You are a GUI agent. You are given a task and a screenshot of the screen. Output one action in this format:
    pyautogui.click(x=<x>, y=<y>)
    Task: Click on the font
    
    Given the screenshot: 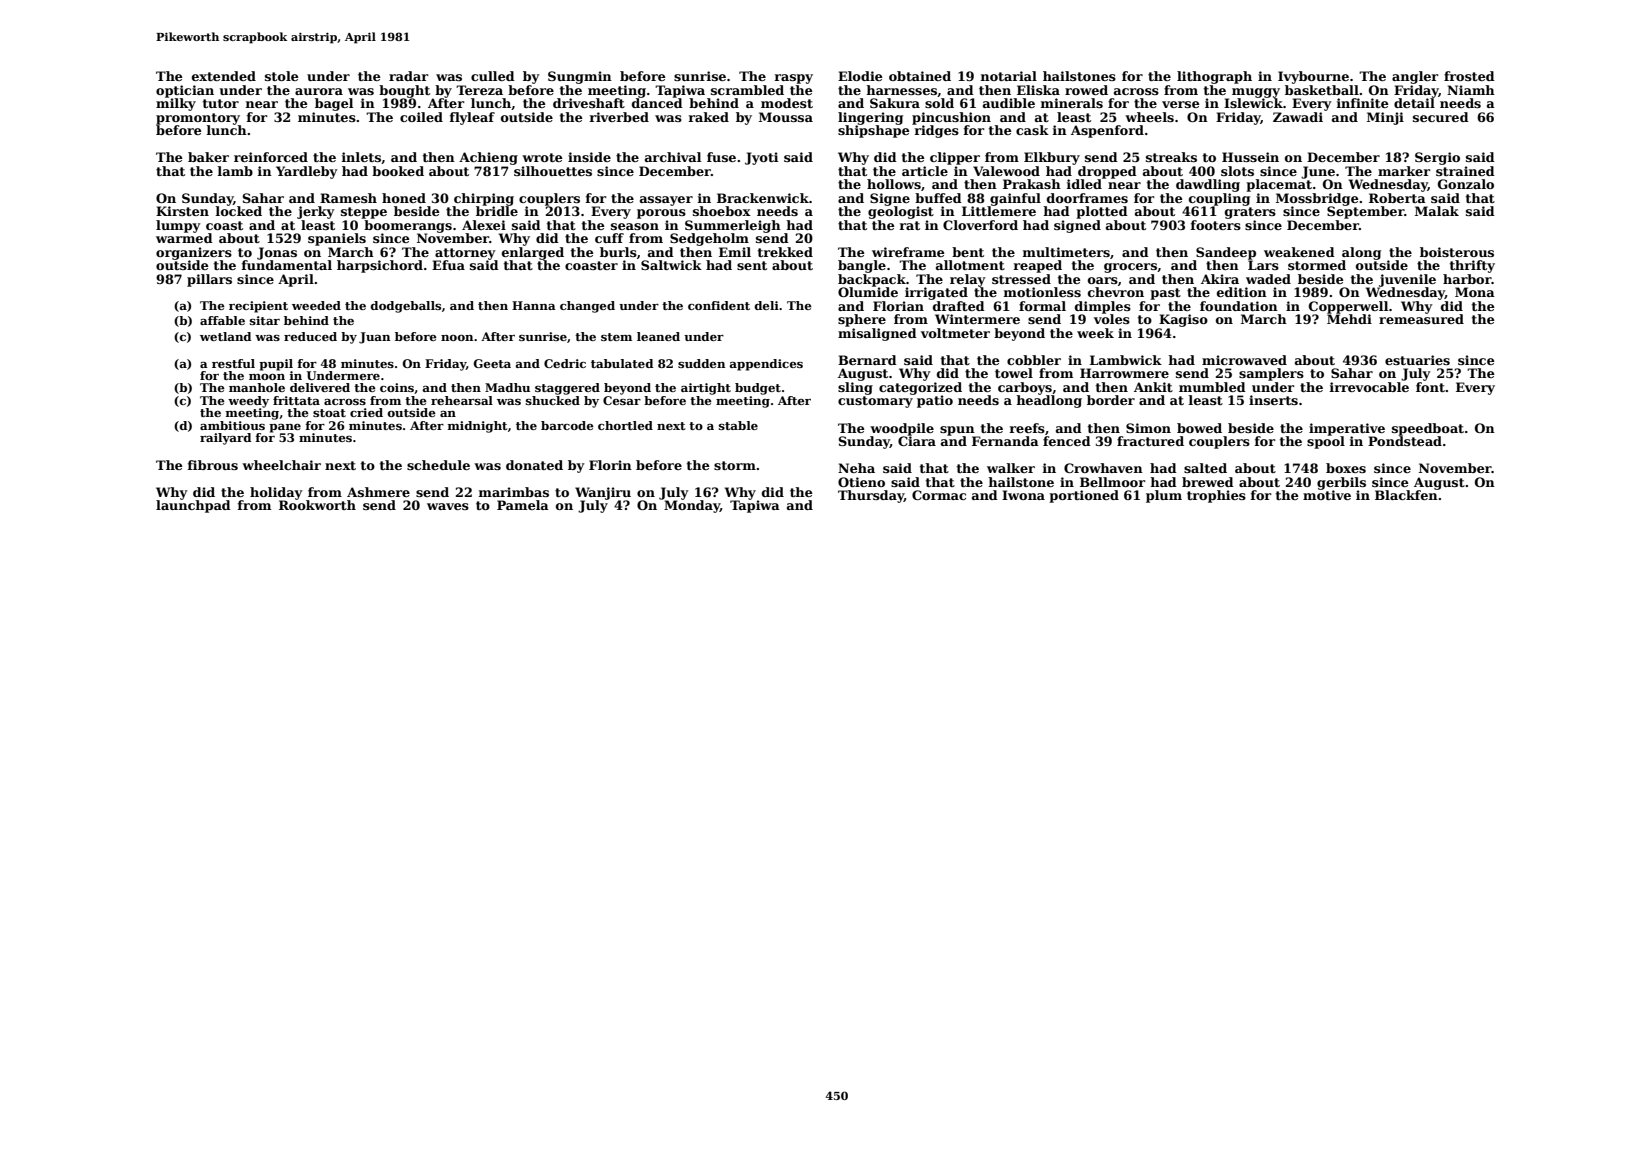 What is the action you would take?
    pyautogui.click(x=1430, y=387)
